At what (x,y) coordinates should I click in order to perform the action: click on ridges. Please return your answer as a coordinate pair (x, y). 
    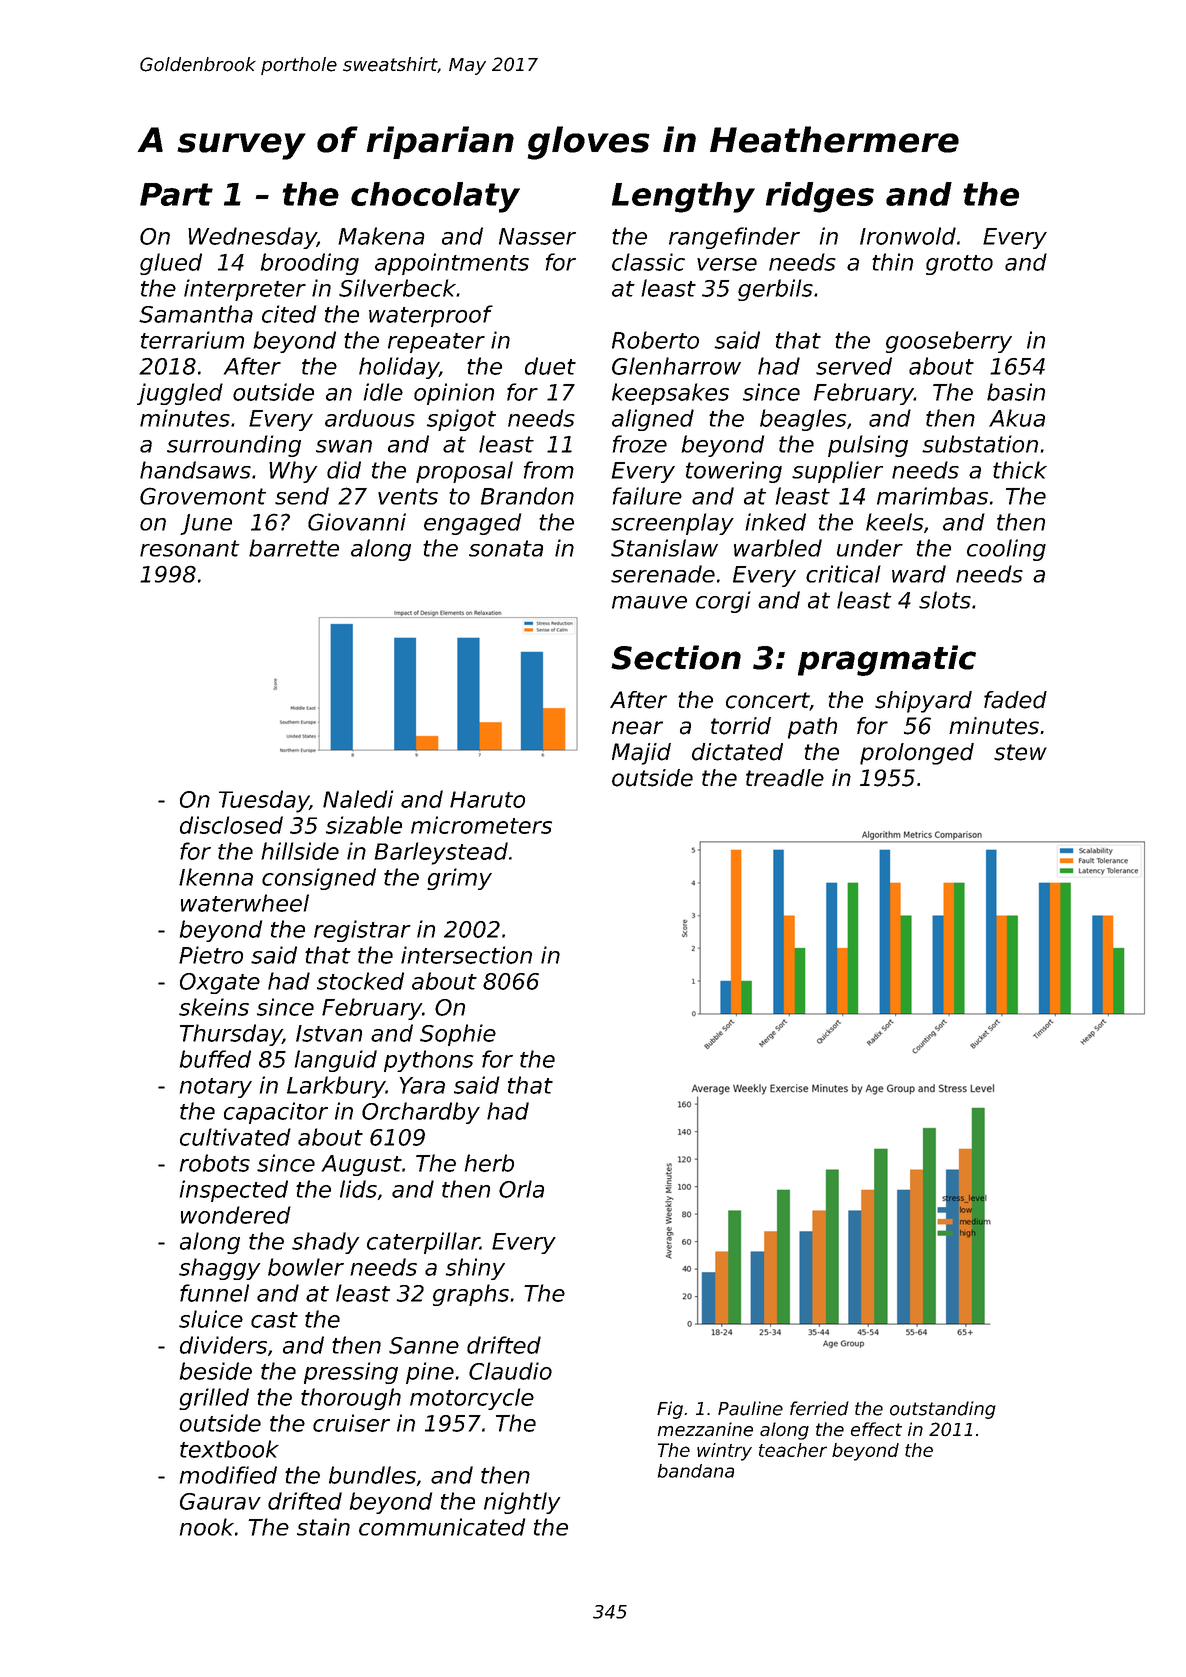
    Looking at the image, I should click on (820, 197).
